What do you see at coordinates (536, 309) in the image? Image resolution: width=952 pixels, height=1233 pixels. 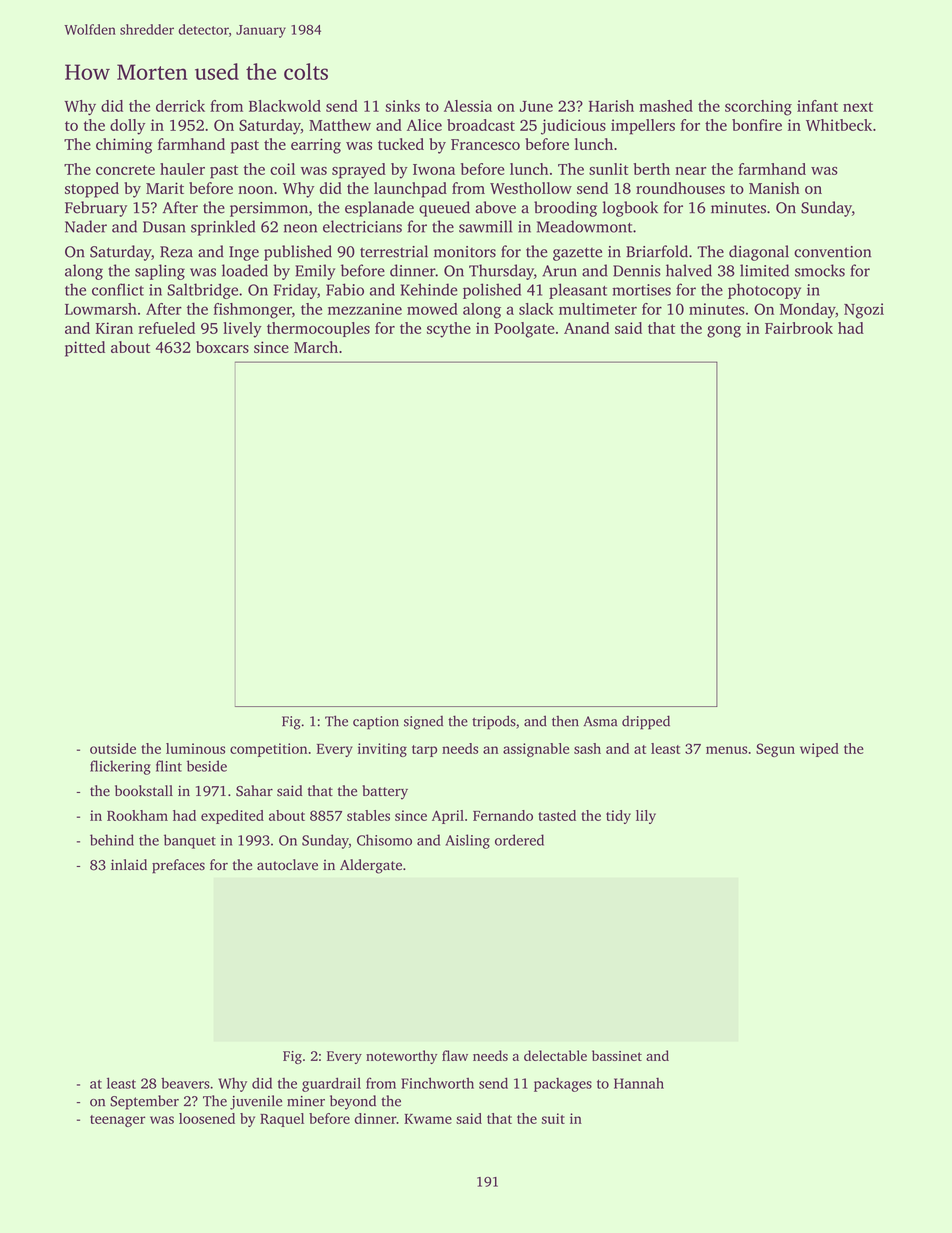 I see `slack` at bounding box center [536, 309].
